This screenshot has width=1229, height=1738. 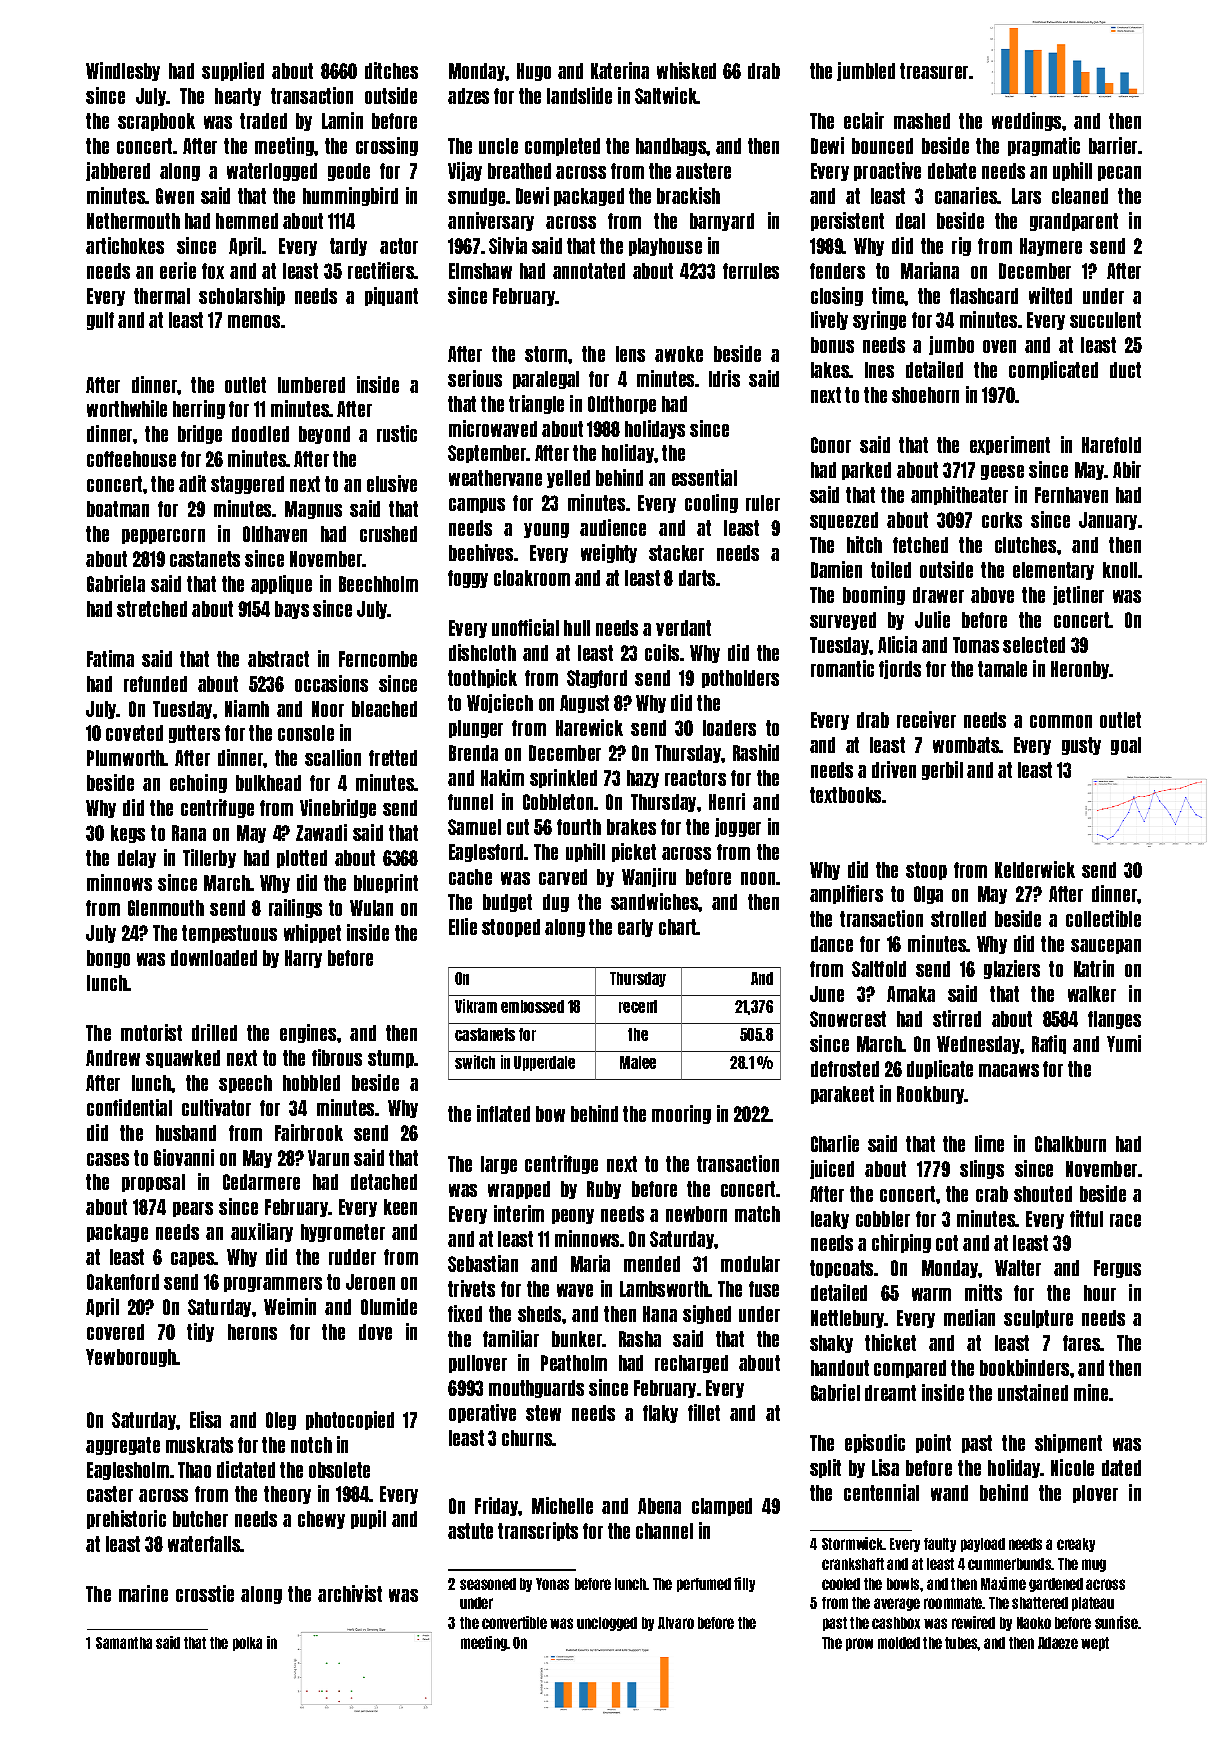 What do you see at coordinates (1061, 721) in the screenshot?
I see `common` at bounding box center [1061, 721].
